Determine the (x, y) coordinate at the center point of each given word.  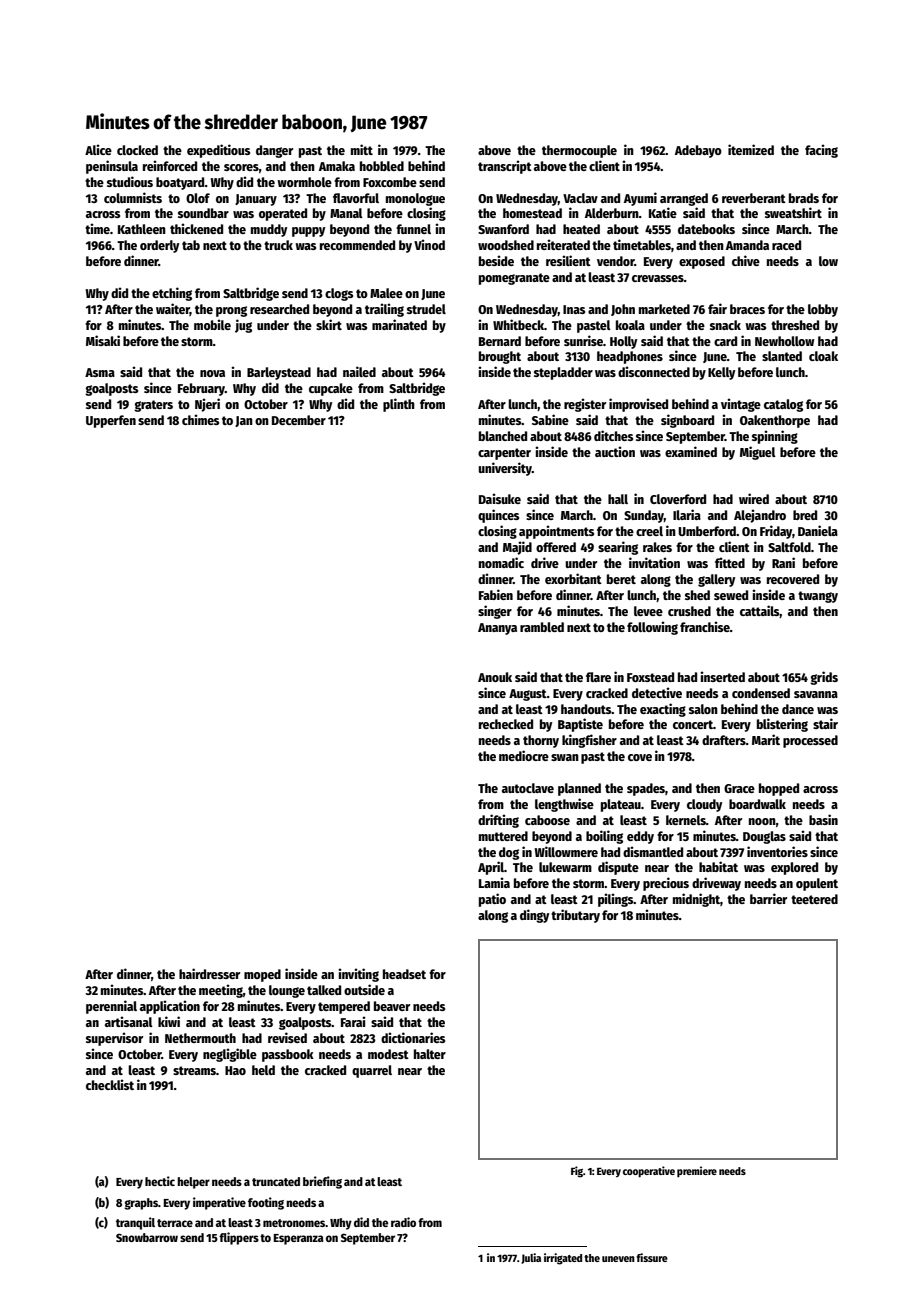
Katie (663, 212)
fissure (652, 1257)
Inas (574, 309)
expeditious (218, 151)
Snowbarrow (147, 1237)
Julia (531, 1258)
